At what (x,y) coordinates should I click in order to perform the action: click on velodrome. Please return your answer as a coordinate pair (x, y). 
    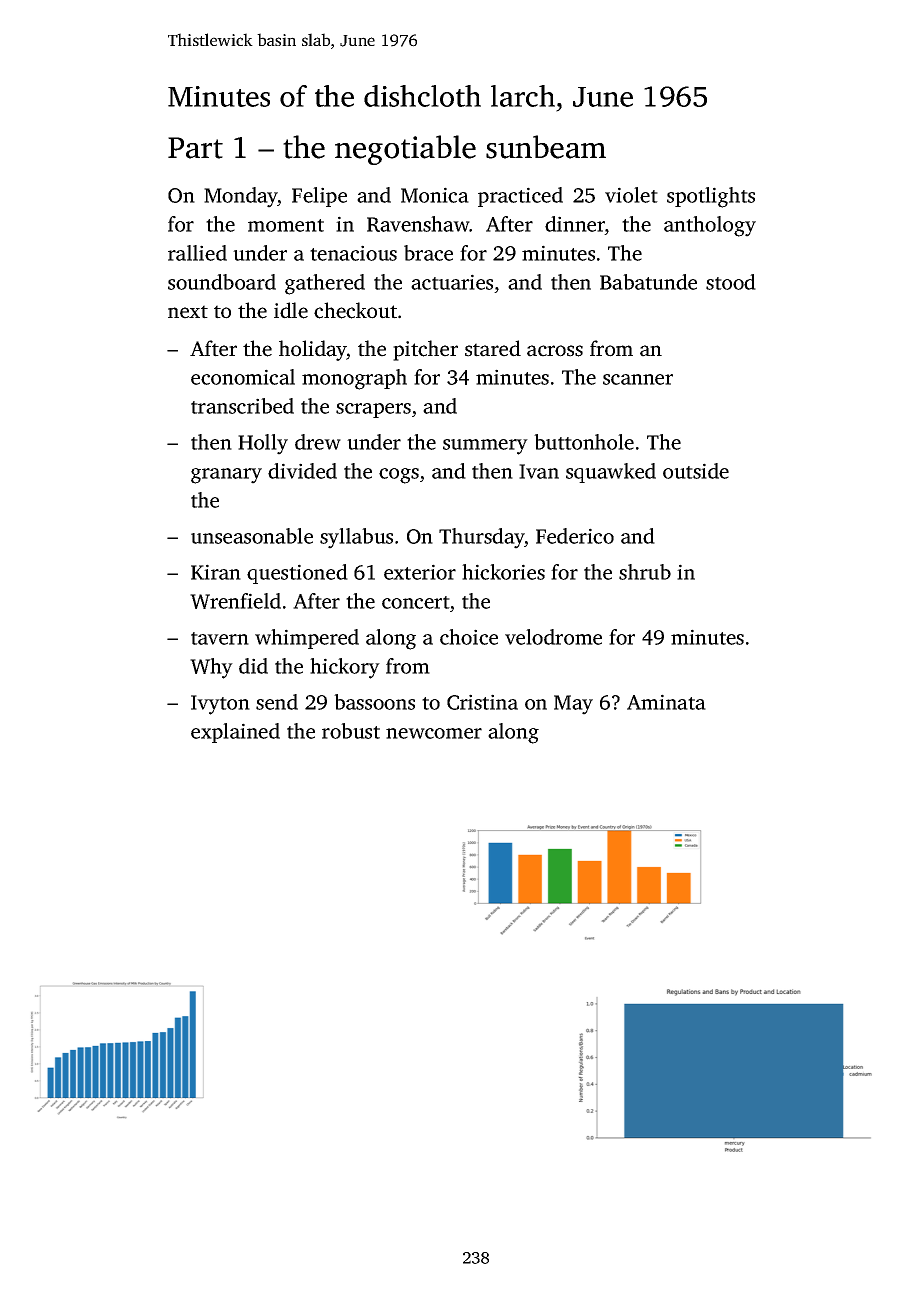
    Looking at the image, I should click on (553, 637).
